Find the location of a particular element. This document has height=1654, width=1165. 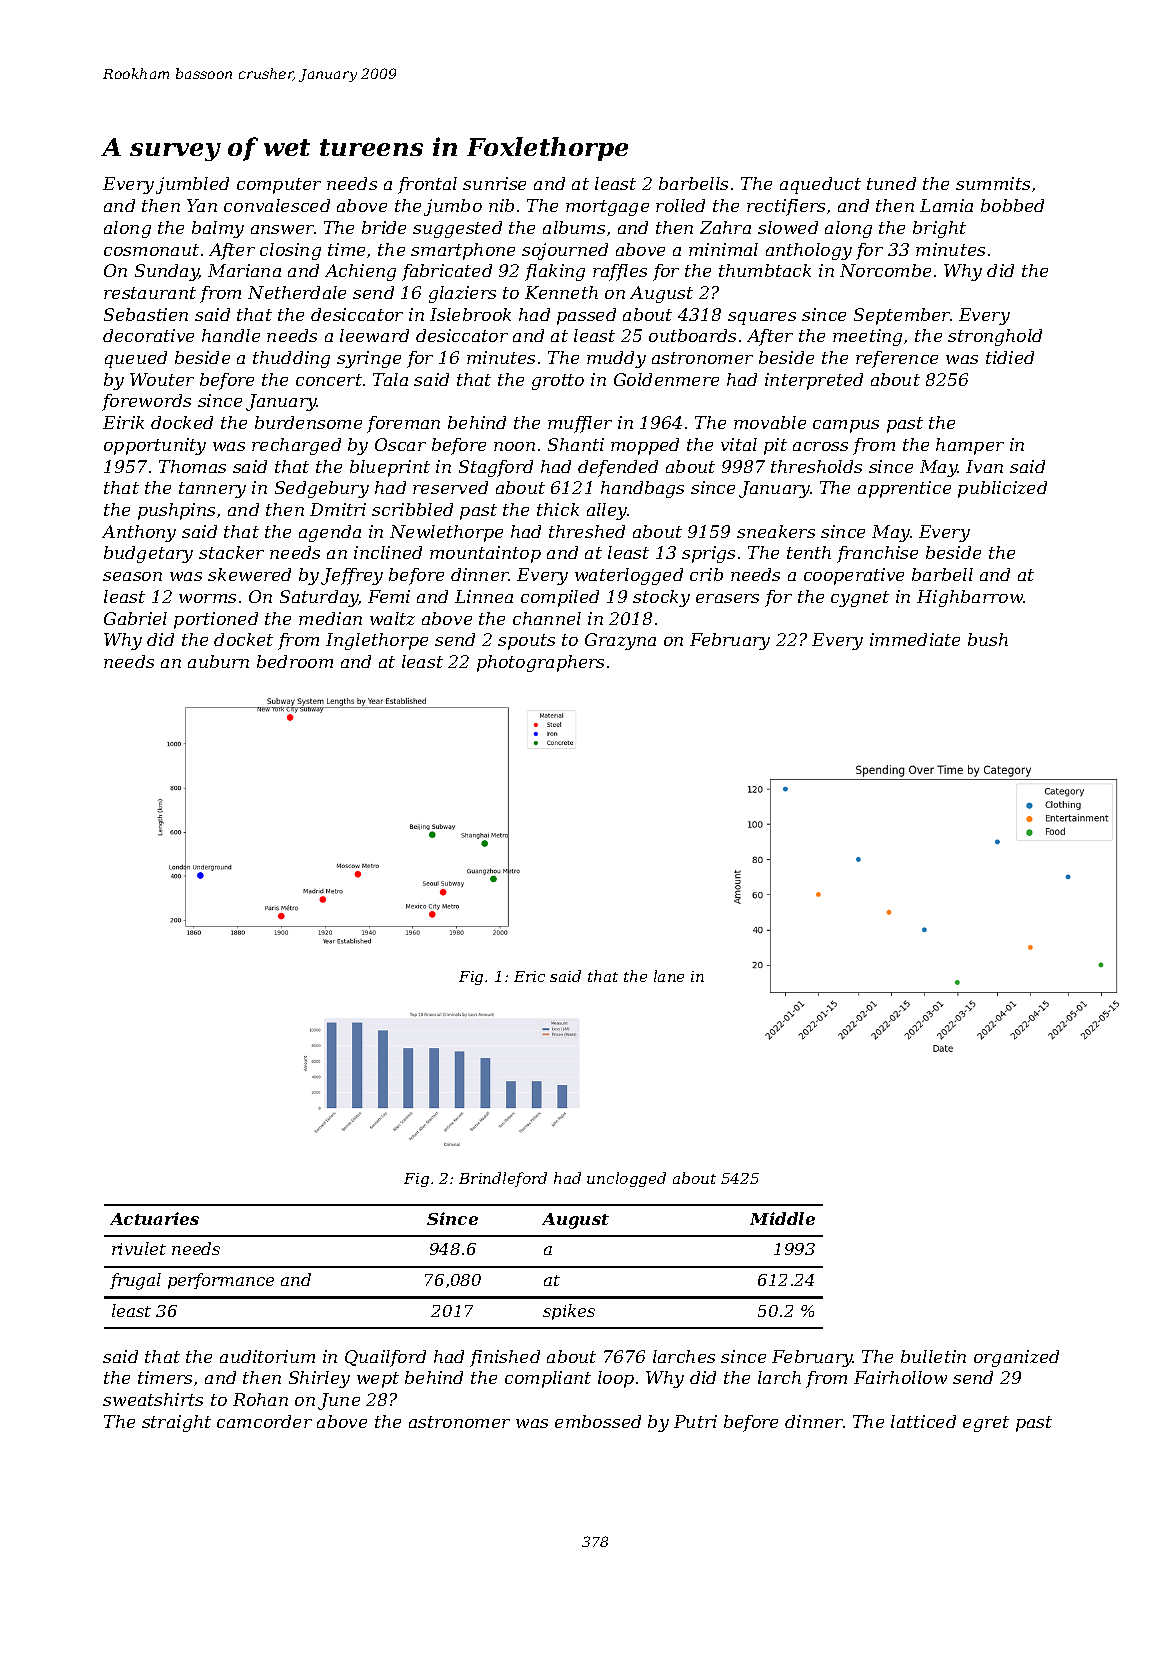

Middle is located at coordinates (782, 1218).
